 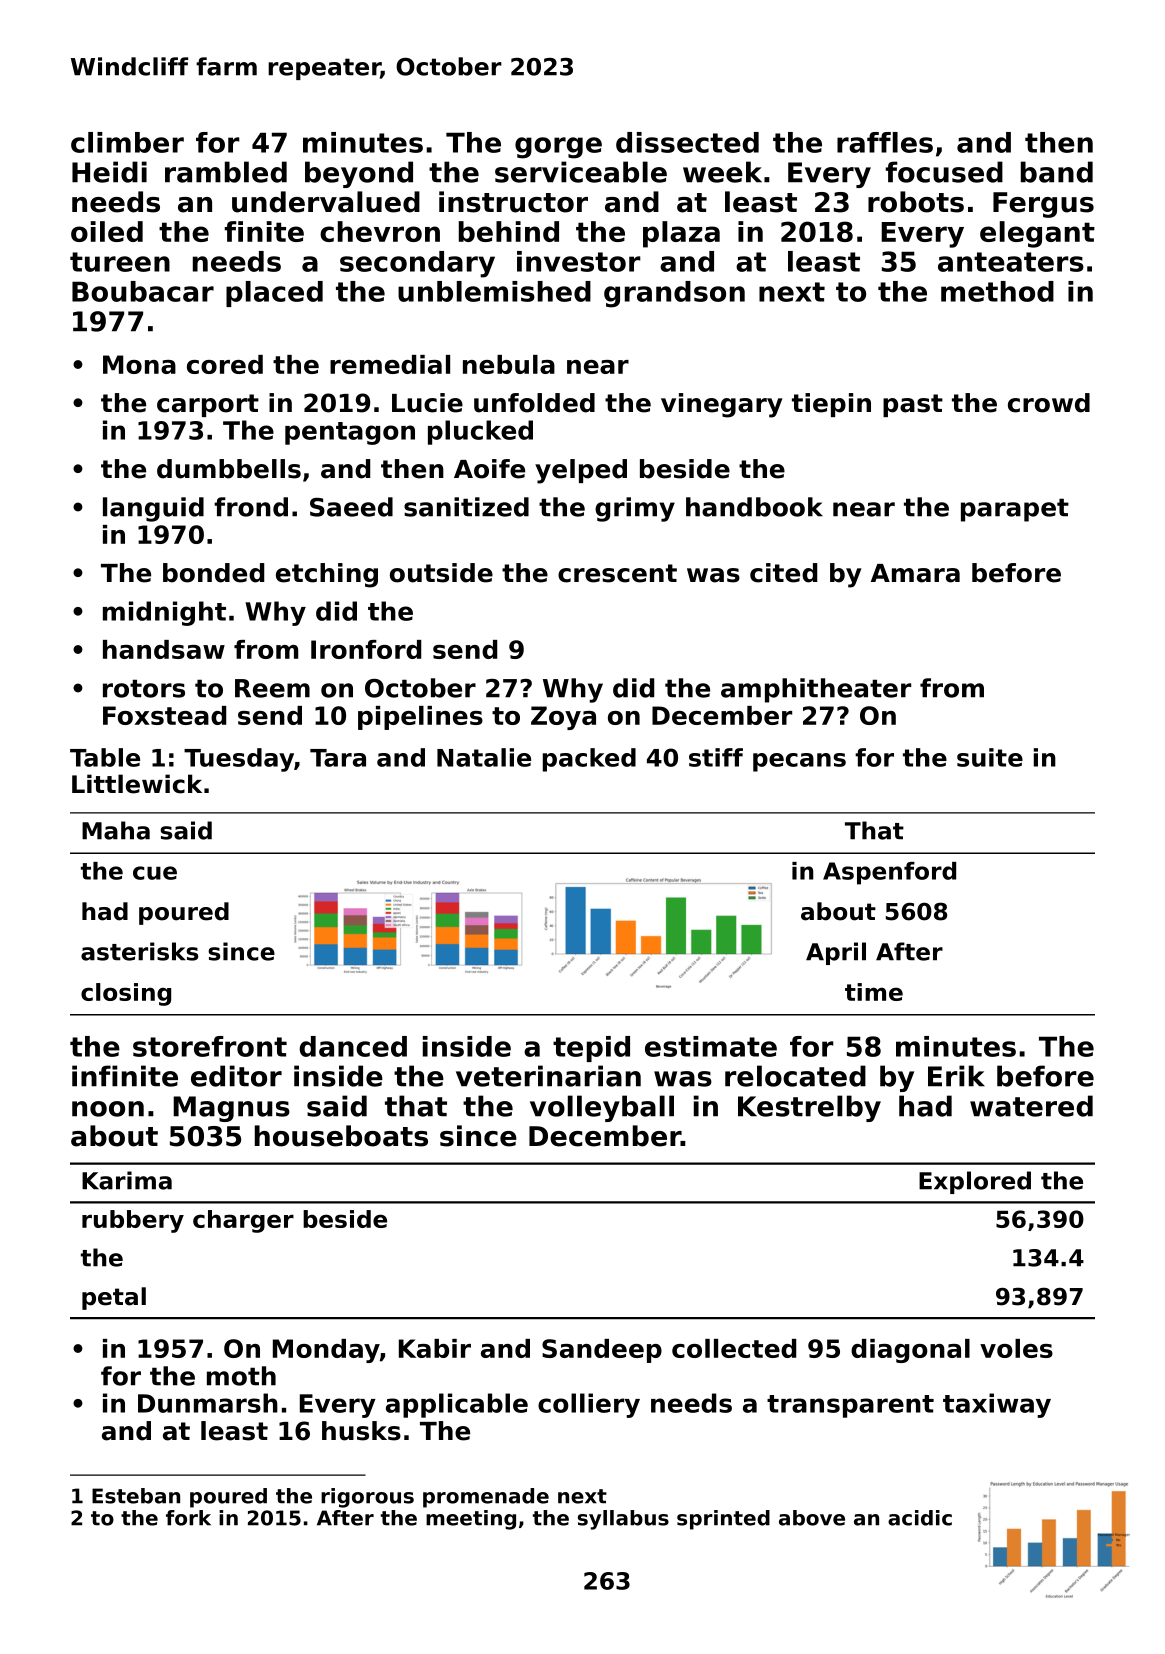 I want to click on Aspenford, so click(x=889, y=873).
